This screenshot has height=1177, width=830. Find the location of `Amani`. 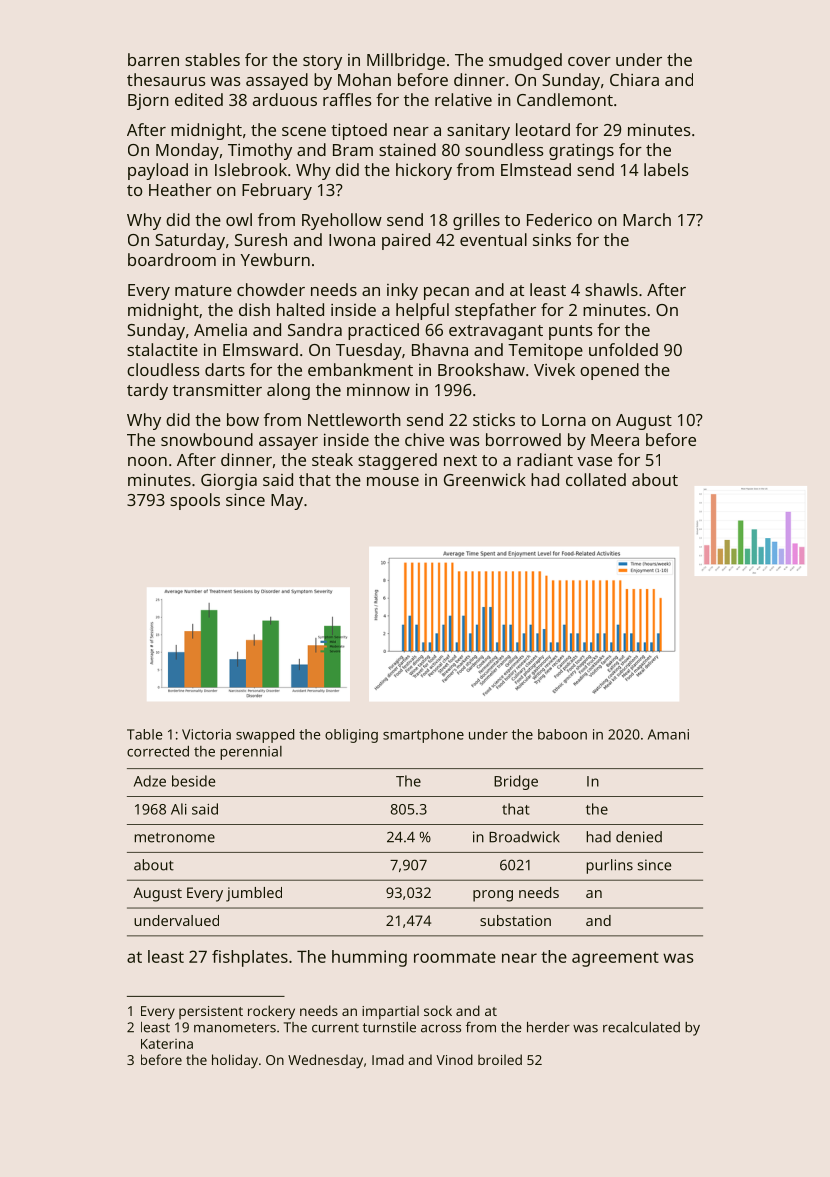

Amani is located at coordinates (668, 734).
